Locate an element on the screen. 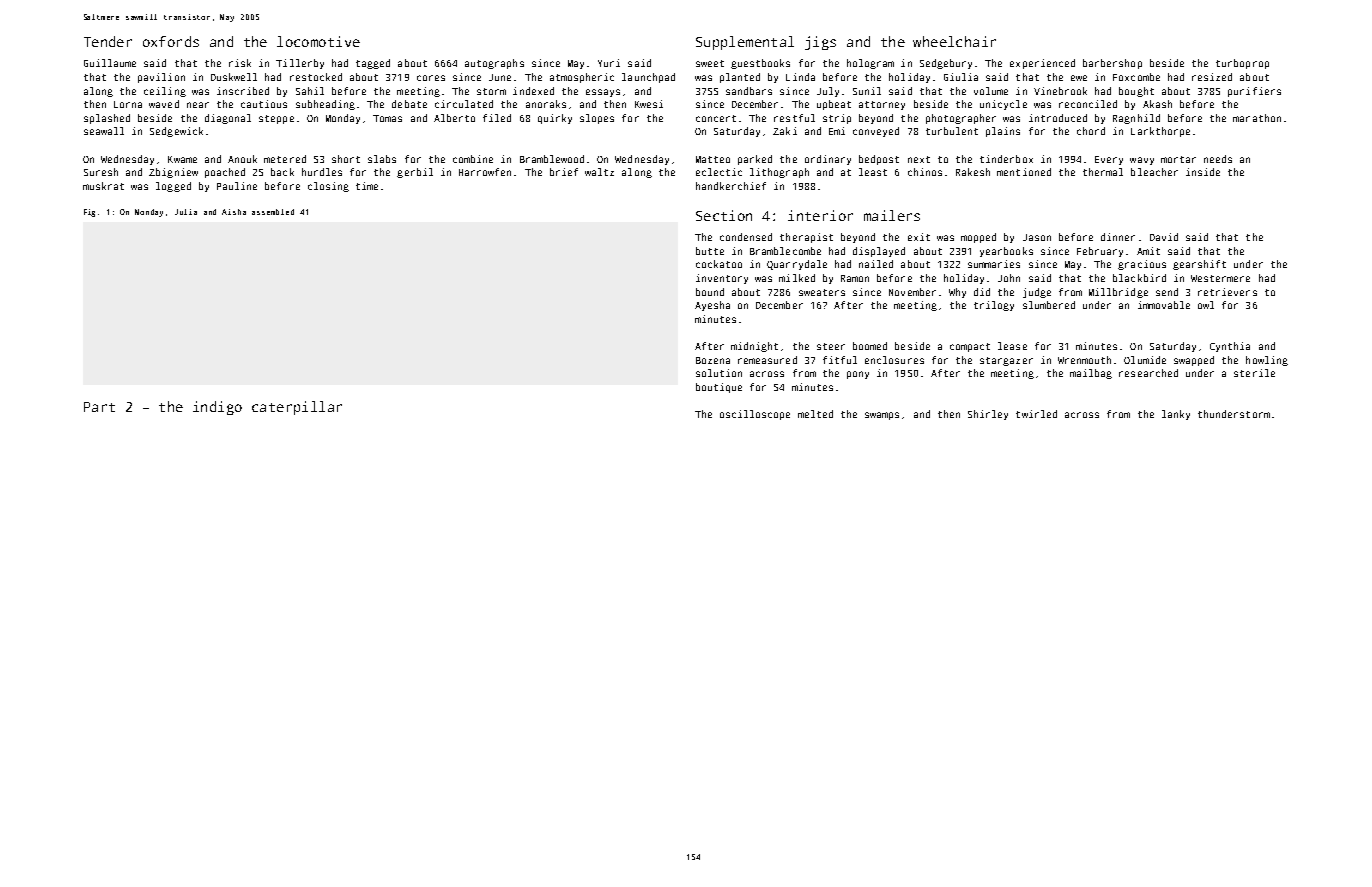 This screenshot has width=1372, height=887. lanky is located at coordinates (1176, 415).
